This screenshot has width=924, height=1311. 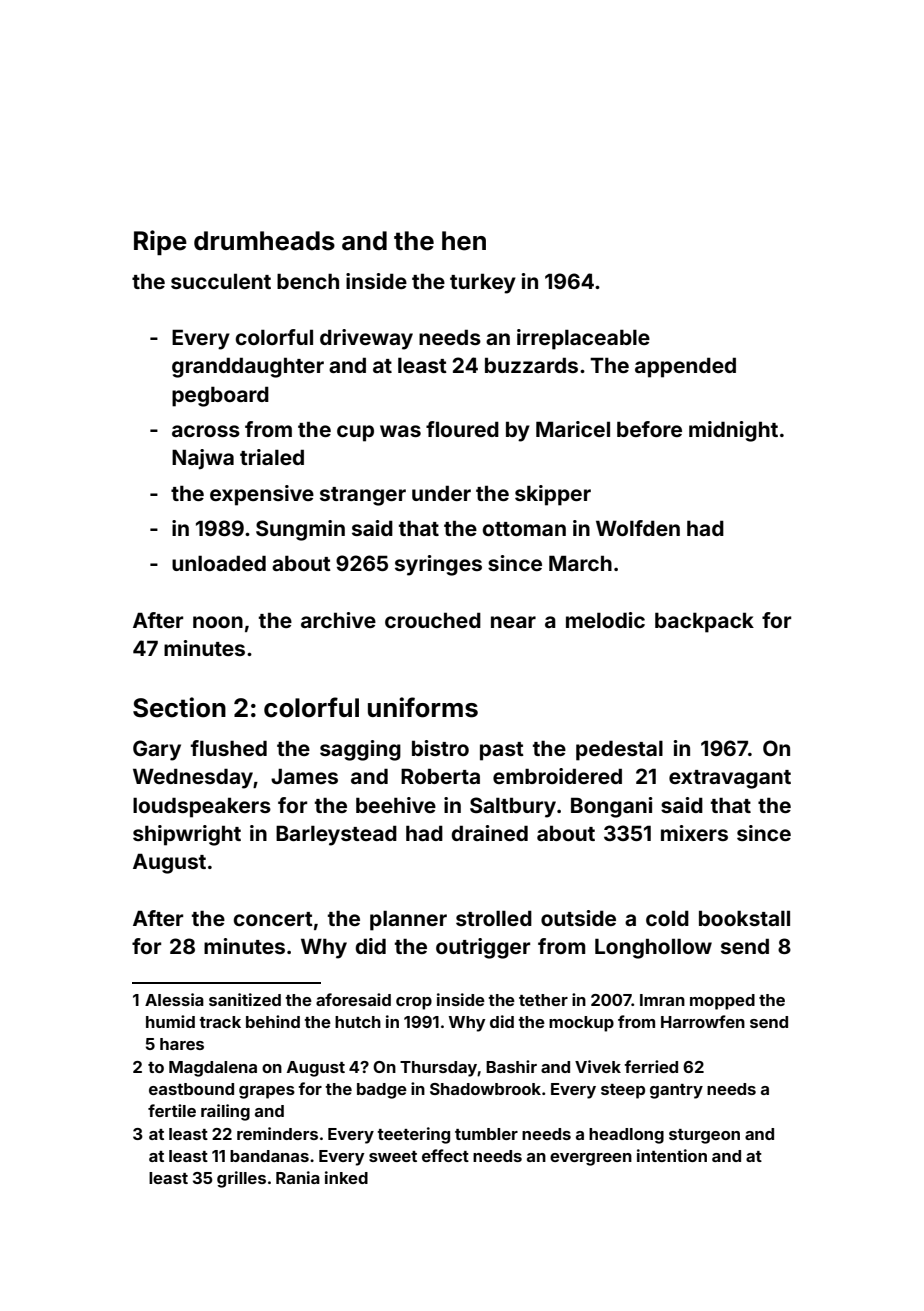 What do you see at coordinates (733, 431) in the screenshot?
I see `midnight` at bounding box center [733, 431].
